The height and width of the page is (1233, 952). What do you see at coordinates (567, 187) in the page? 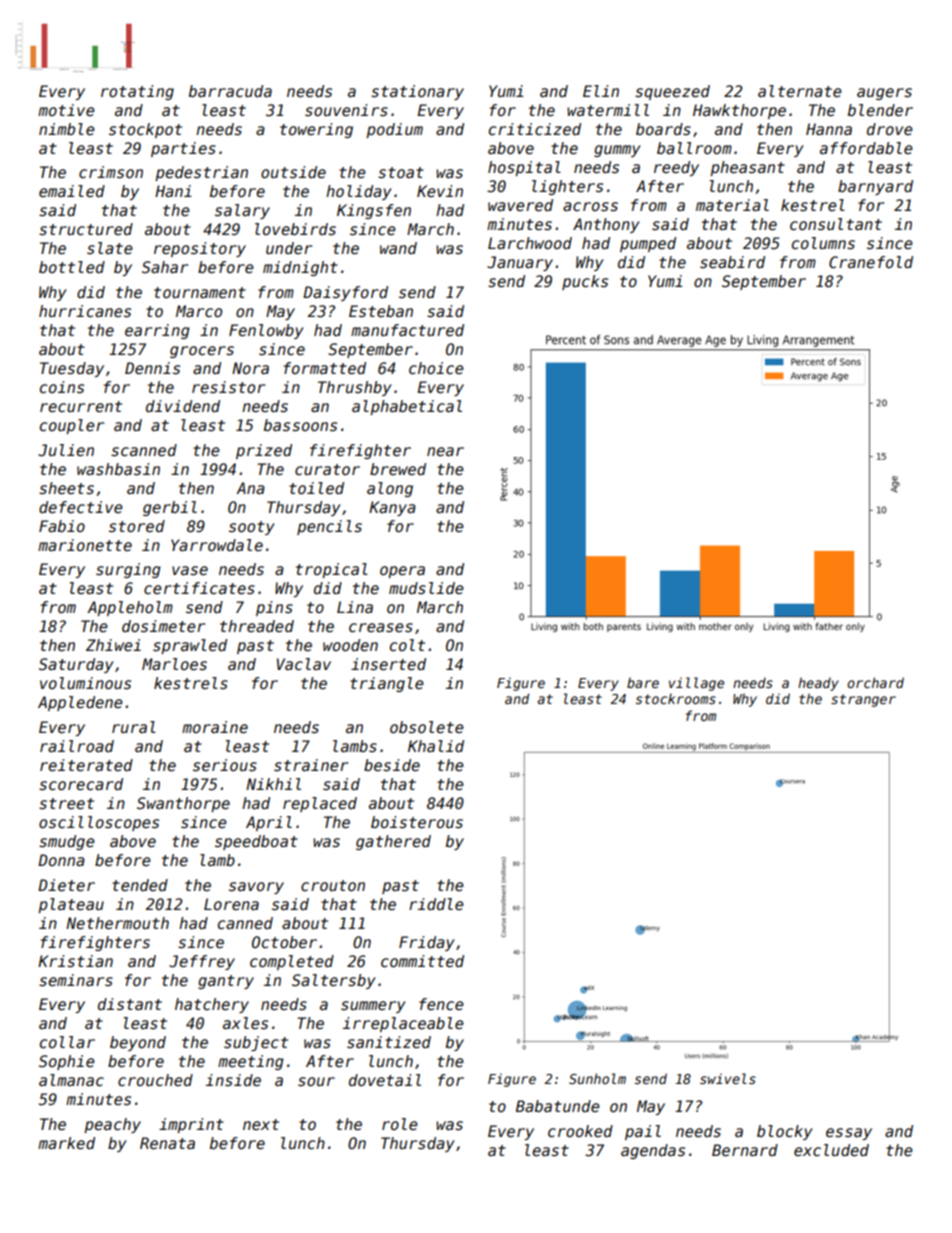
I see `lighters` at bounding box center [567, 187].
